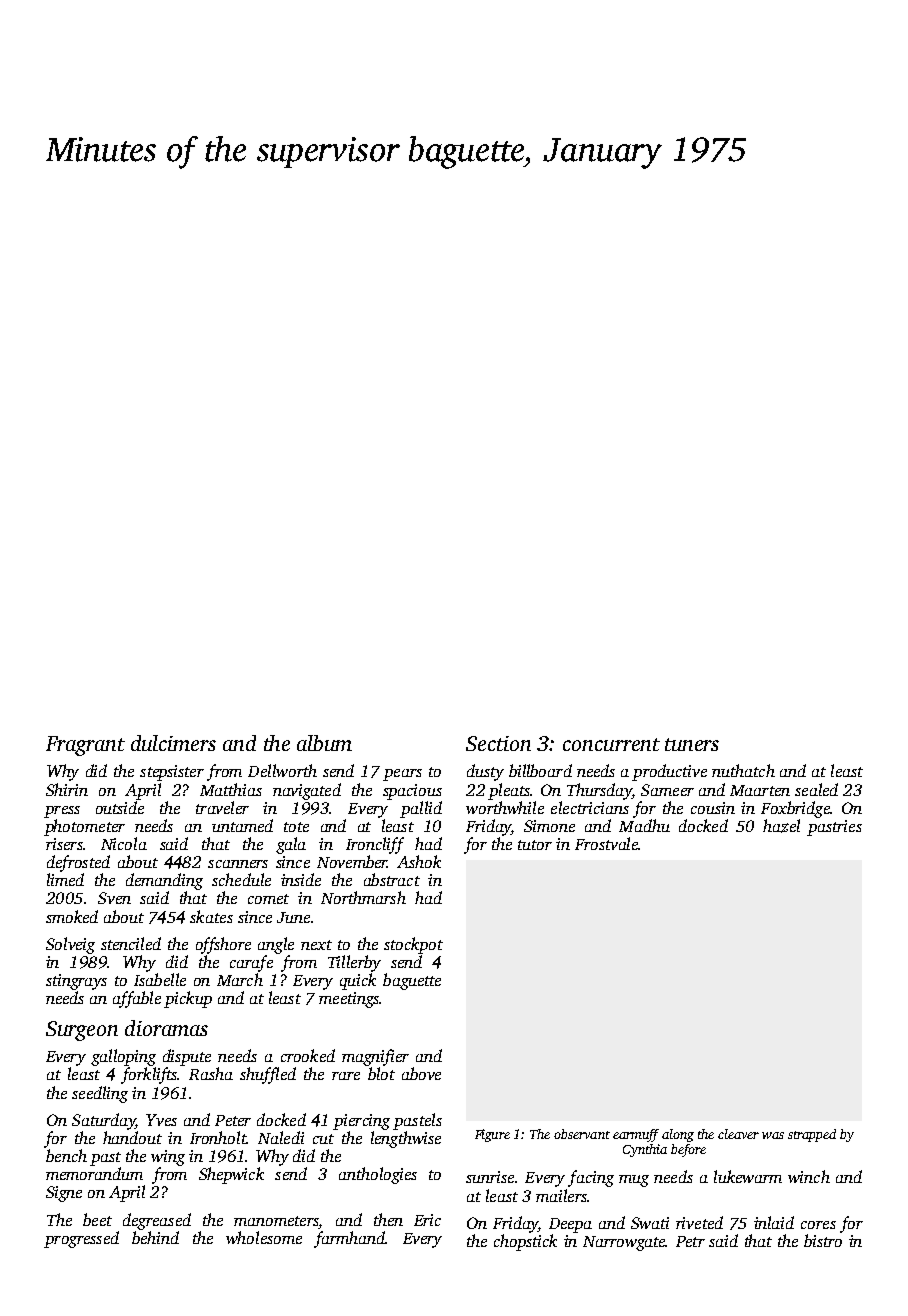 The image size is (908, 1316). I want to click on piercing, so click(361, 1122).
